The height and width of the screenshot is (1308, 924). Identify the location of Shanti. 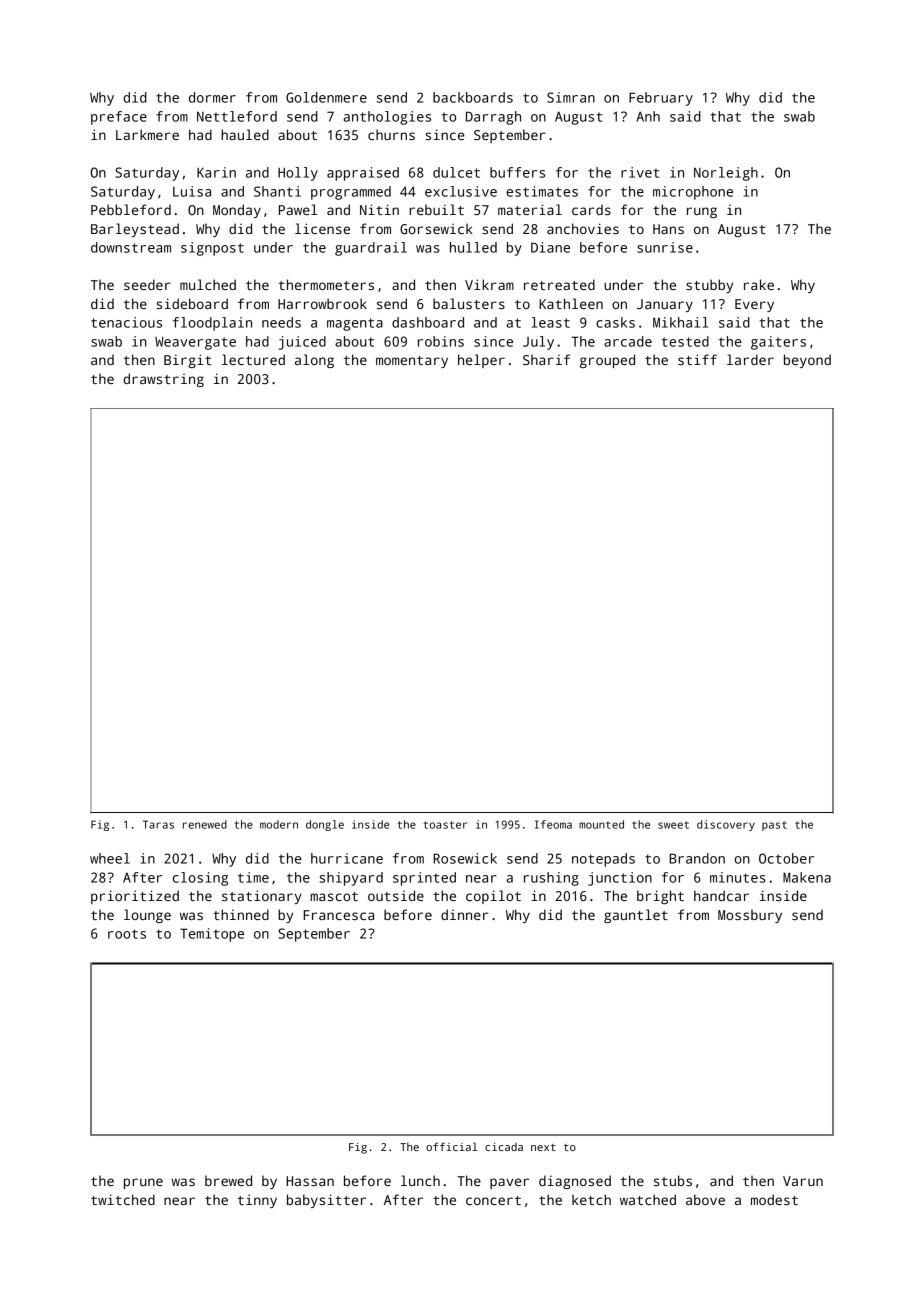
(277, 191).
